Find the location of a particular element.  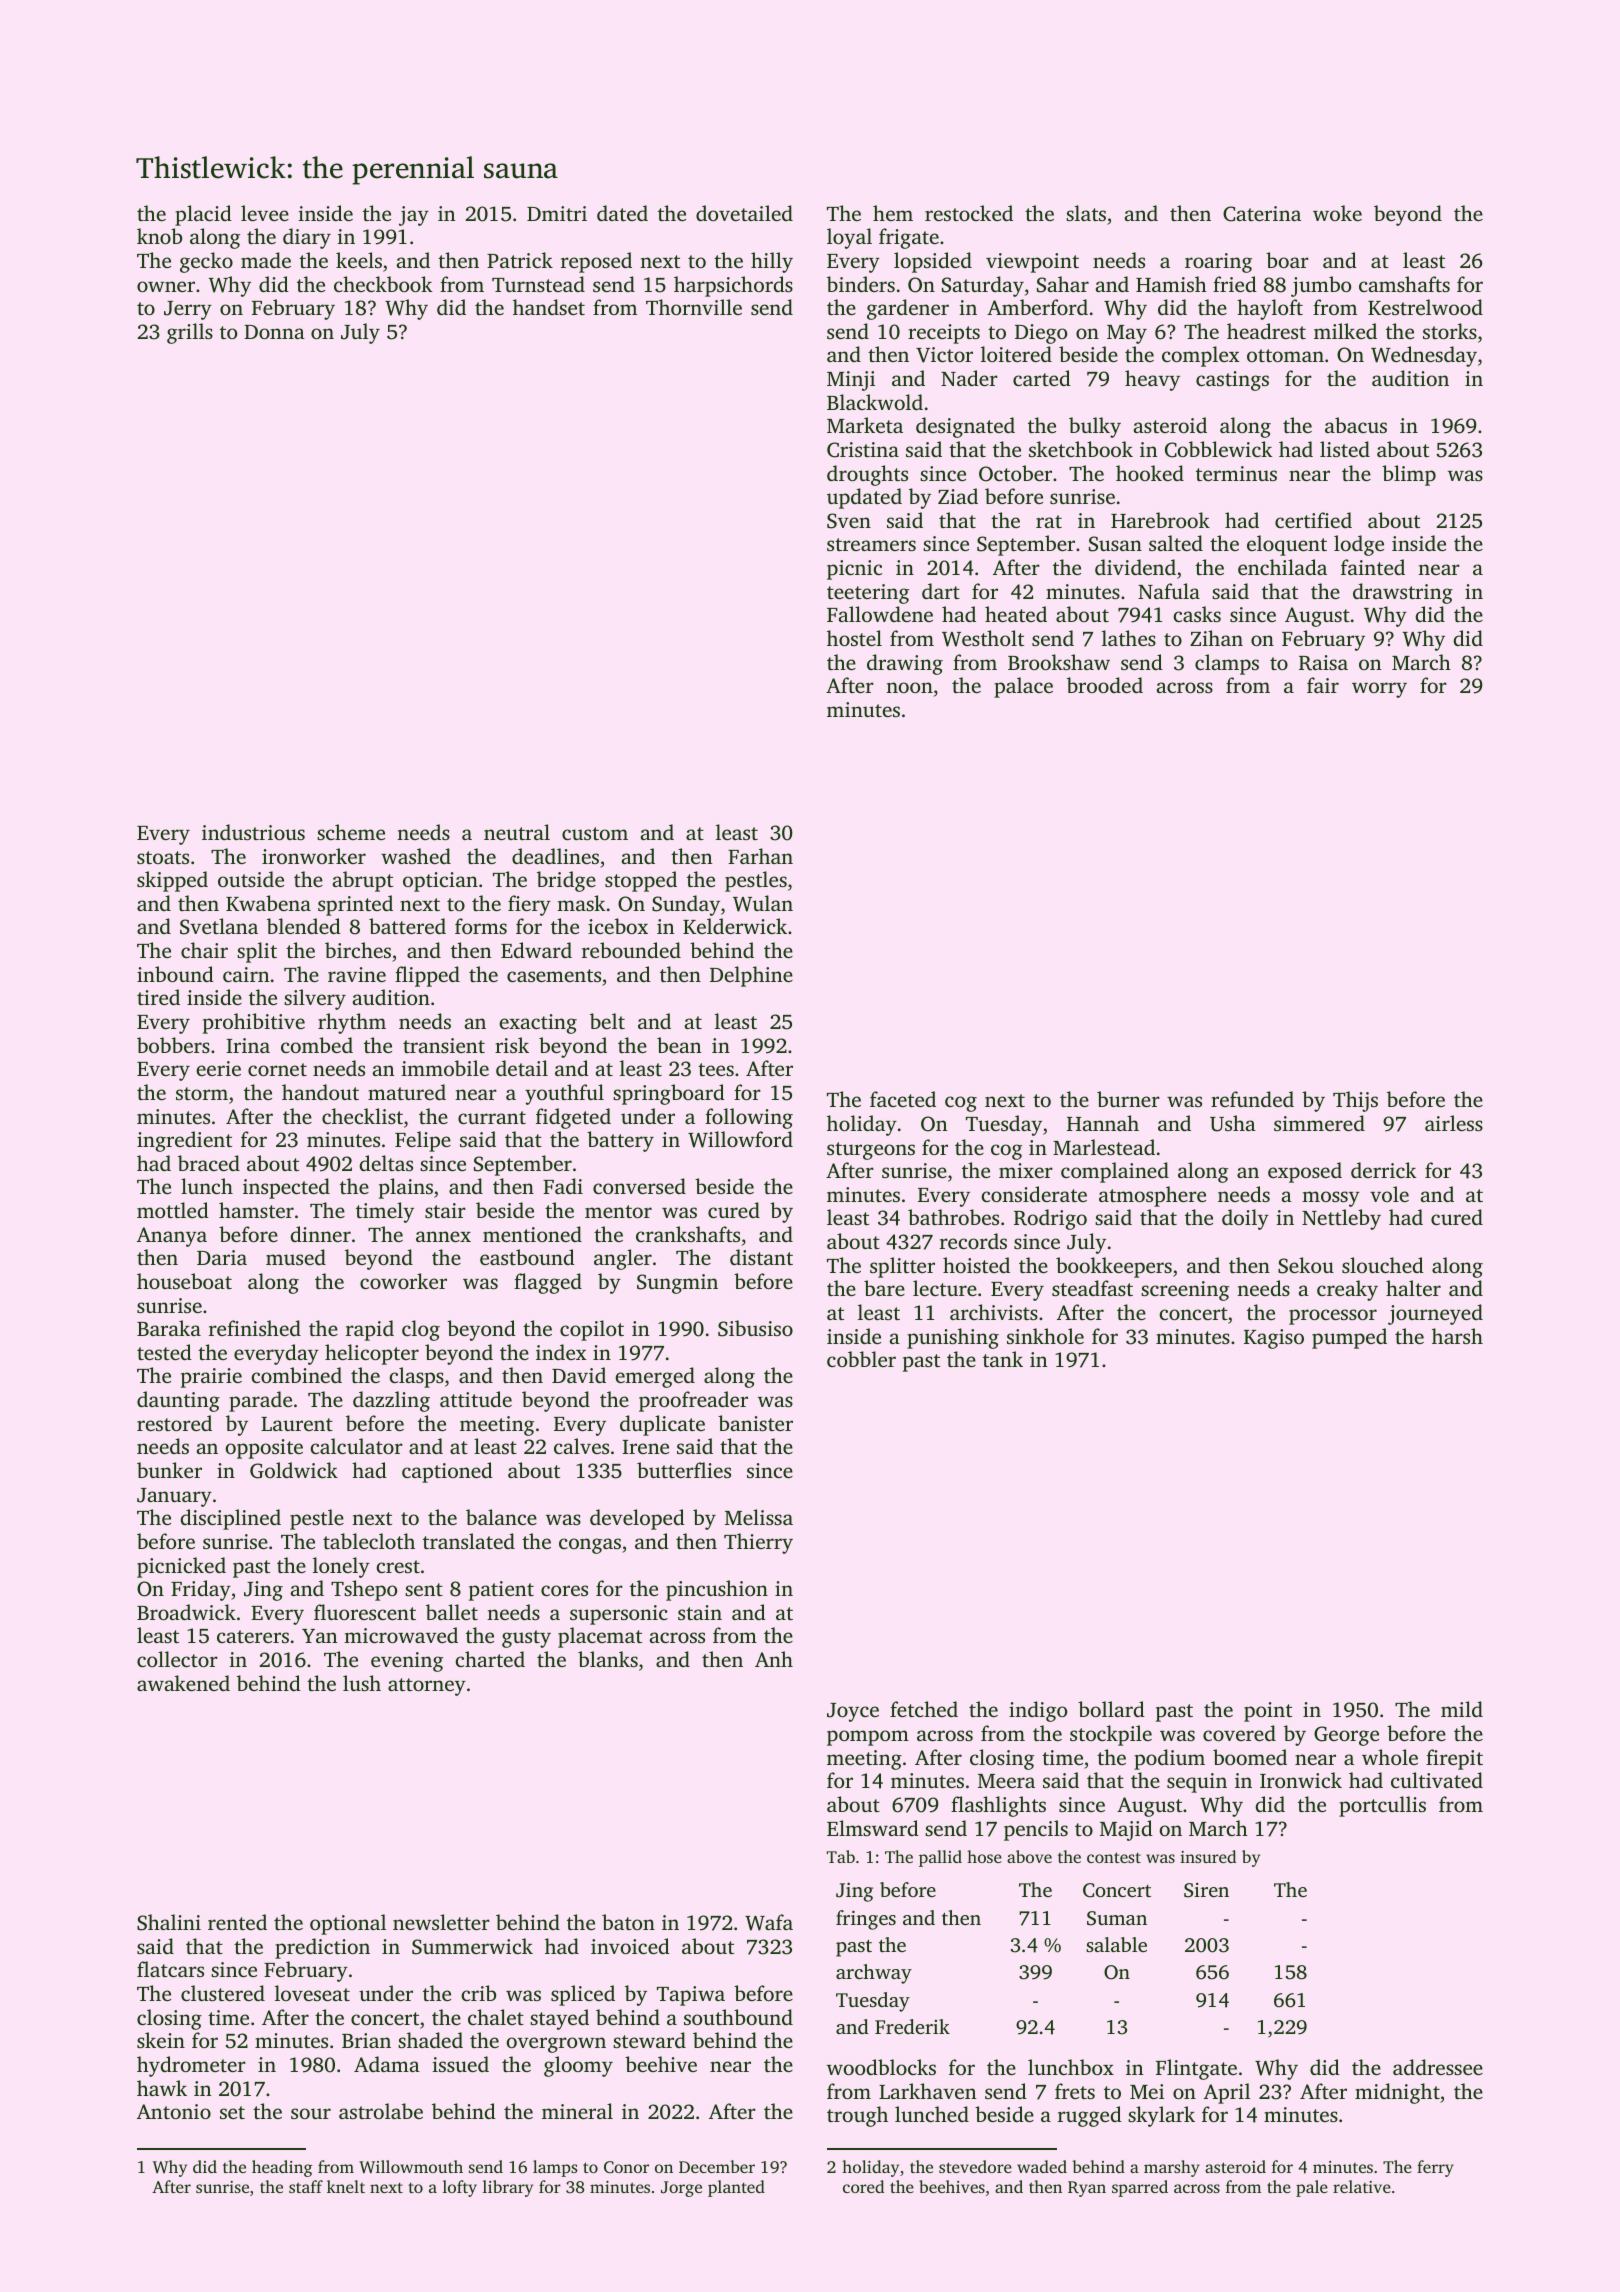

crib is located at coordinates (479, 1993).
